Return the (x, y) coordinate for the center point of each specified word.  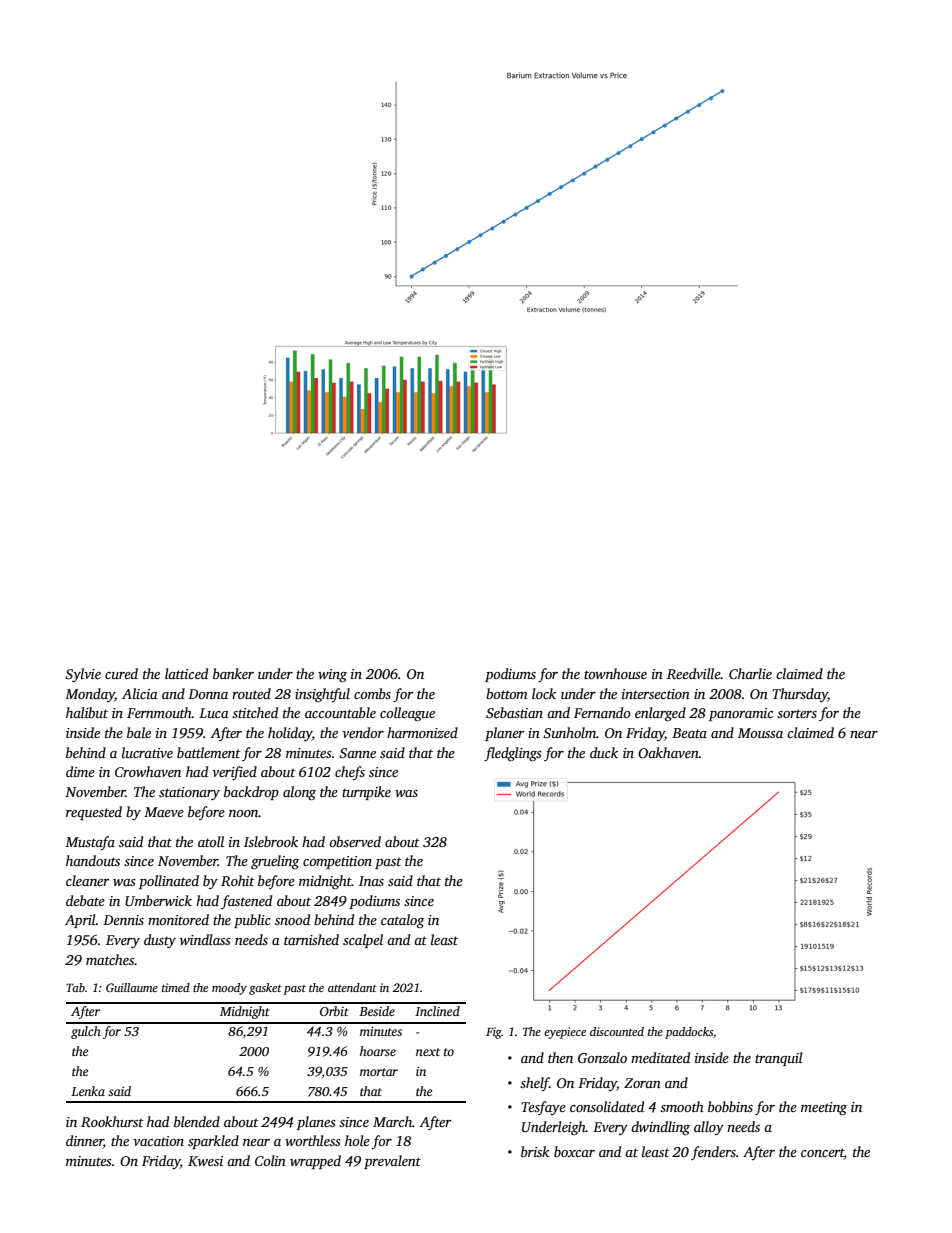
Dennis (123, 920)
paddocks (689, 1033)
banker (233, 673)
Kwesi (205, 1161)
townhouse (615, 673)
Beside (377, 1011)
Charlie (750, 673)
